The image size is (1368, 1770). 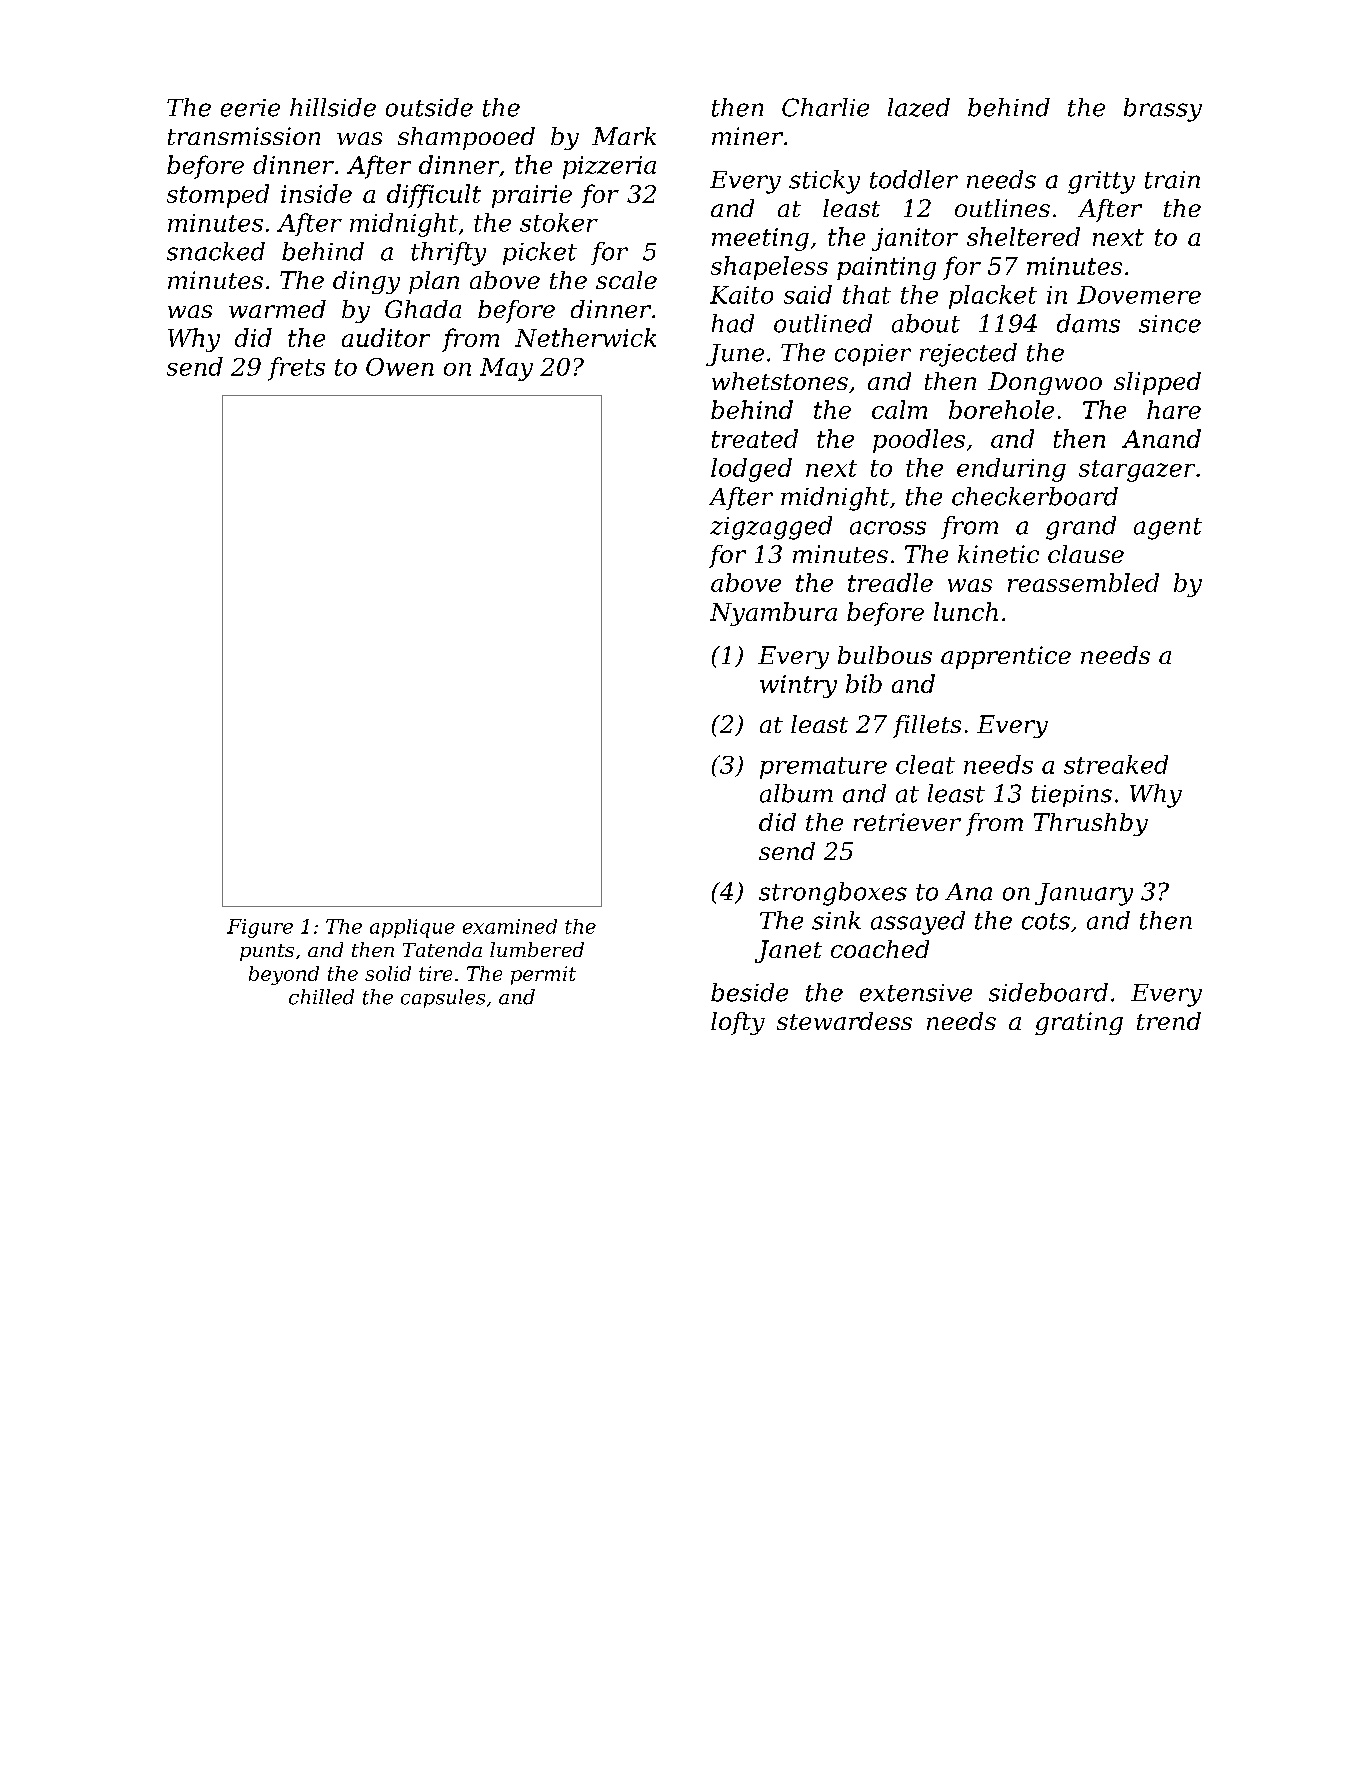 What do you see at coordinates (624, 136) in the page?
I see `Mark` at bounding box center [624, 136].
